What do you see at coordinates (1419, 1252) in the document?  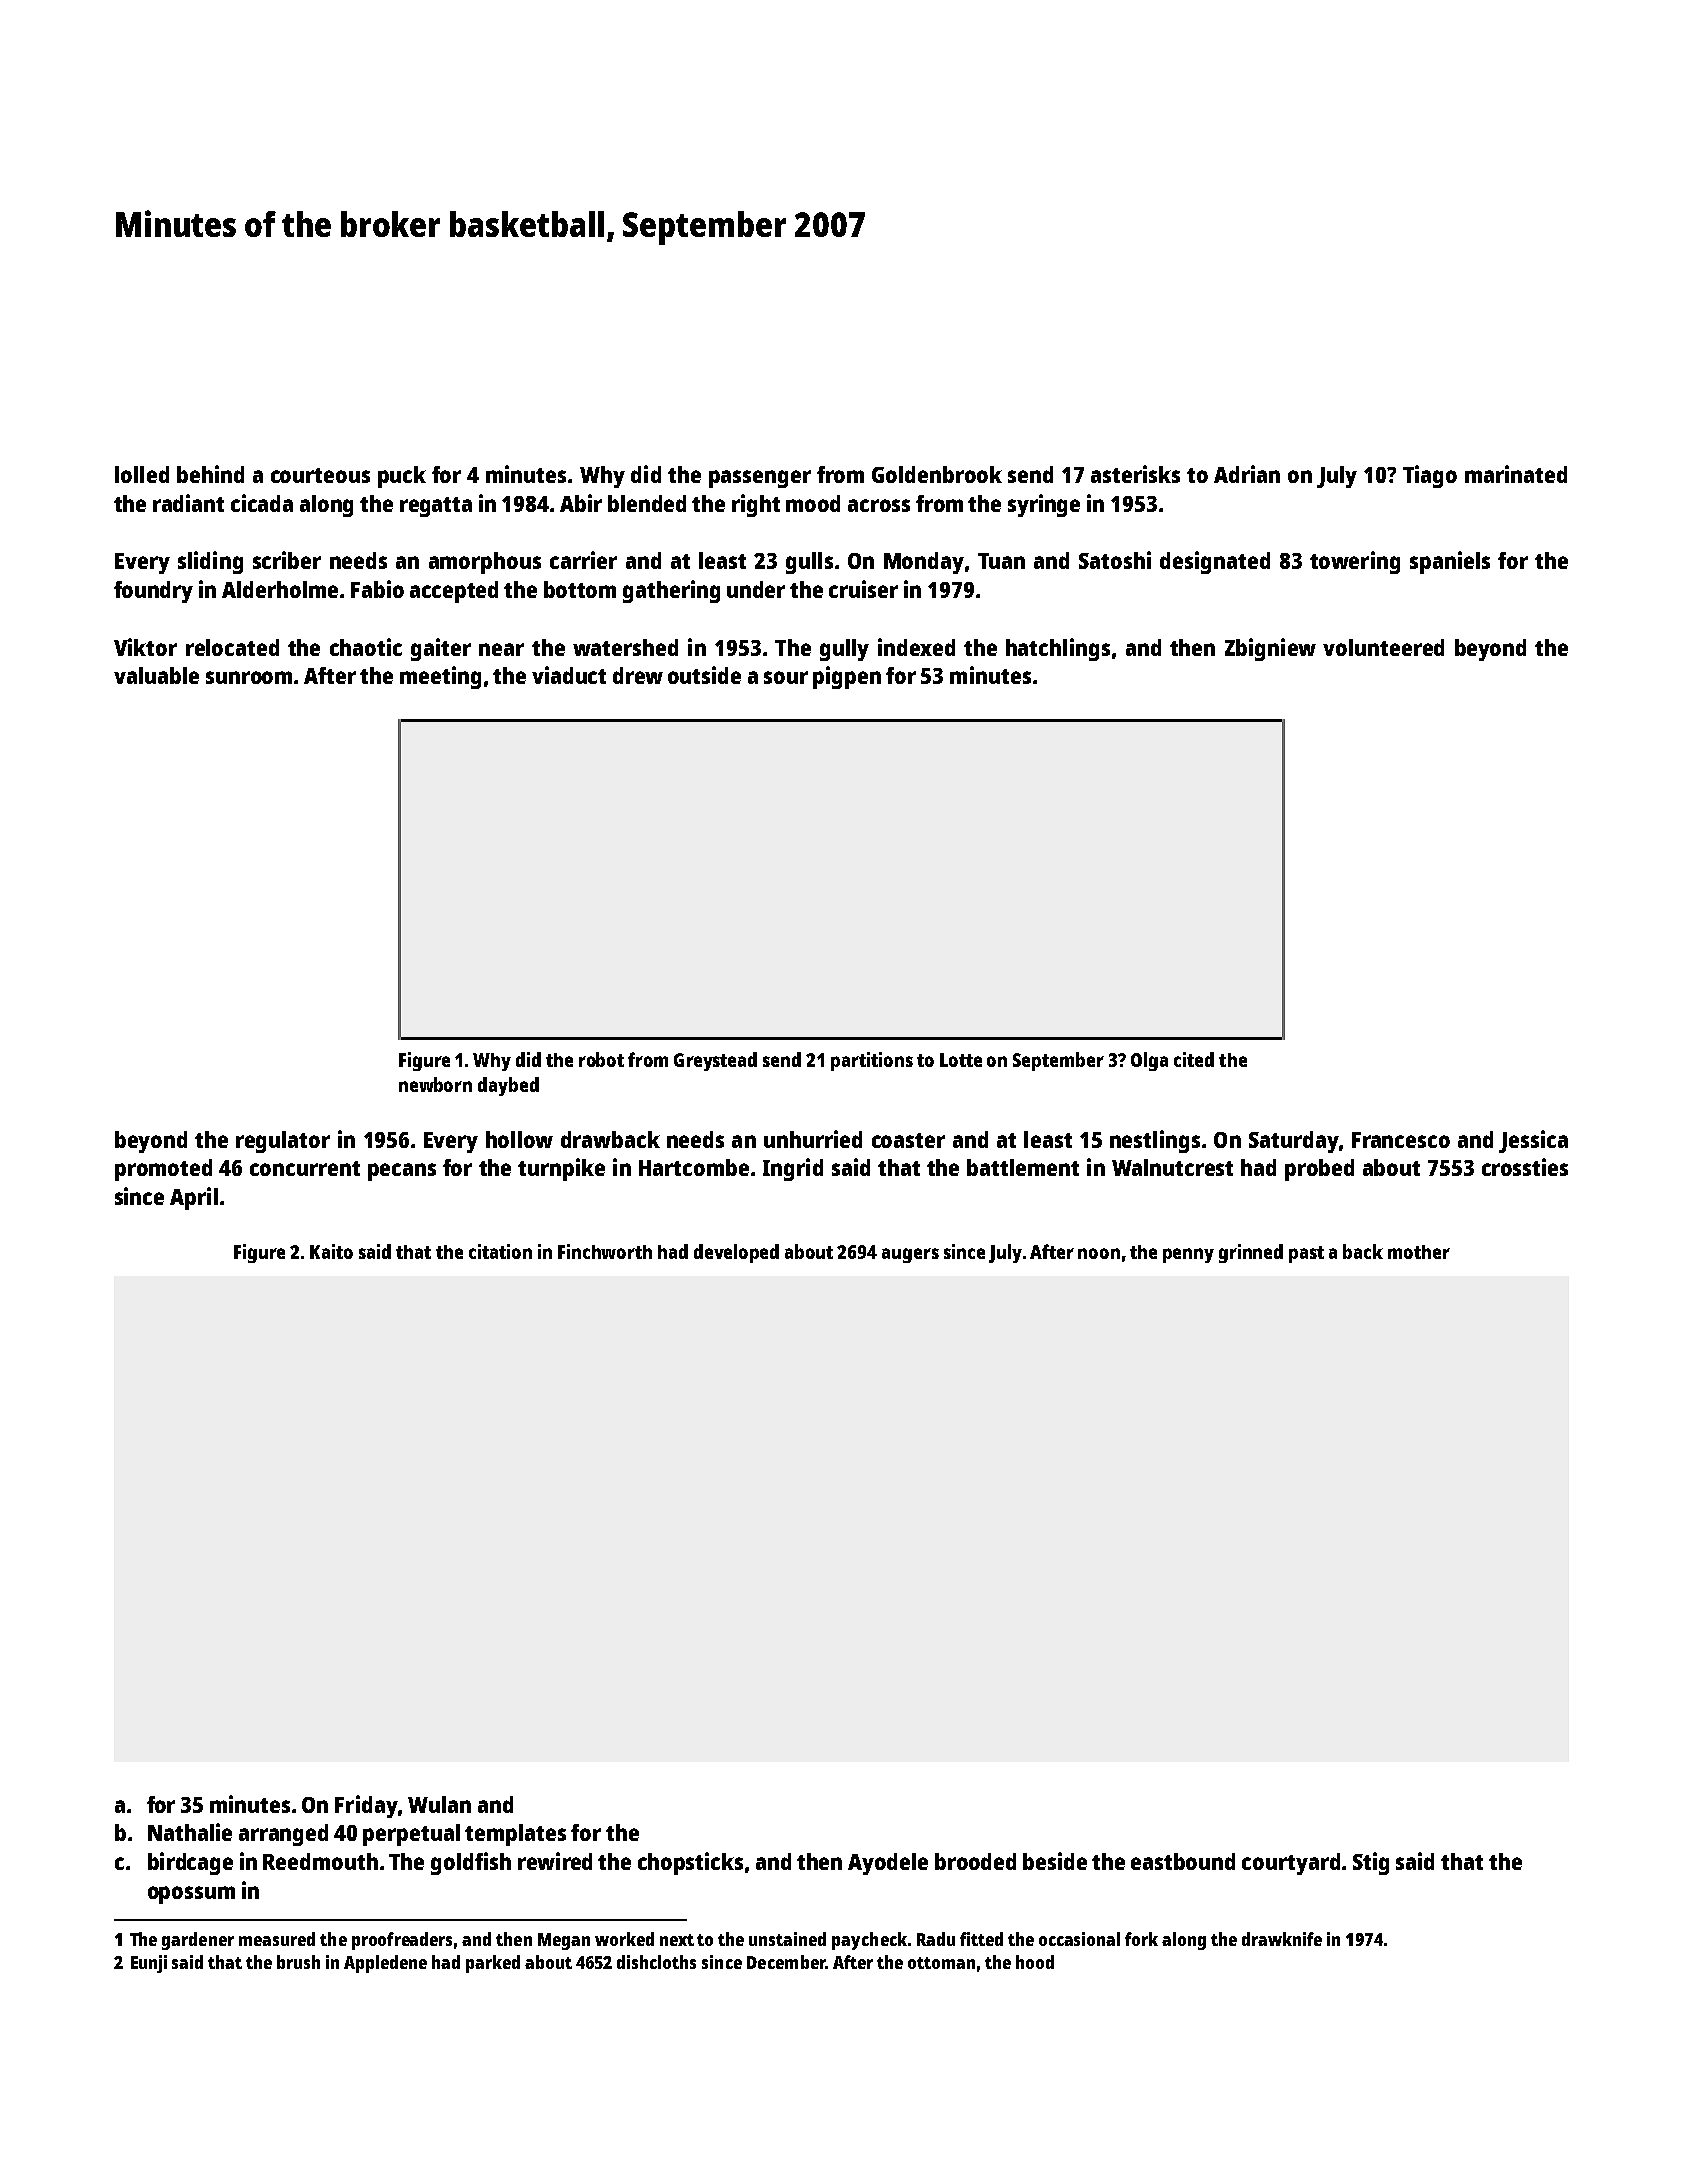 I see `mother` at bounding box center [1419, 1252].
